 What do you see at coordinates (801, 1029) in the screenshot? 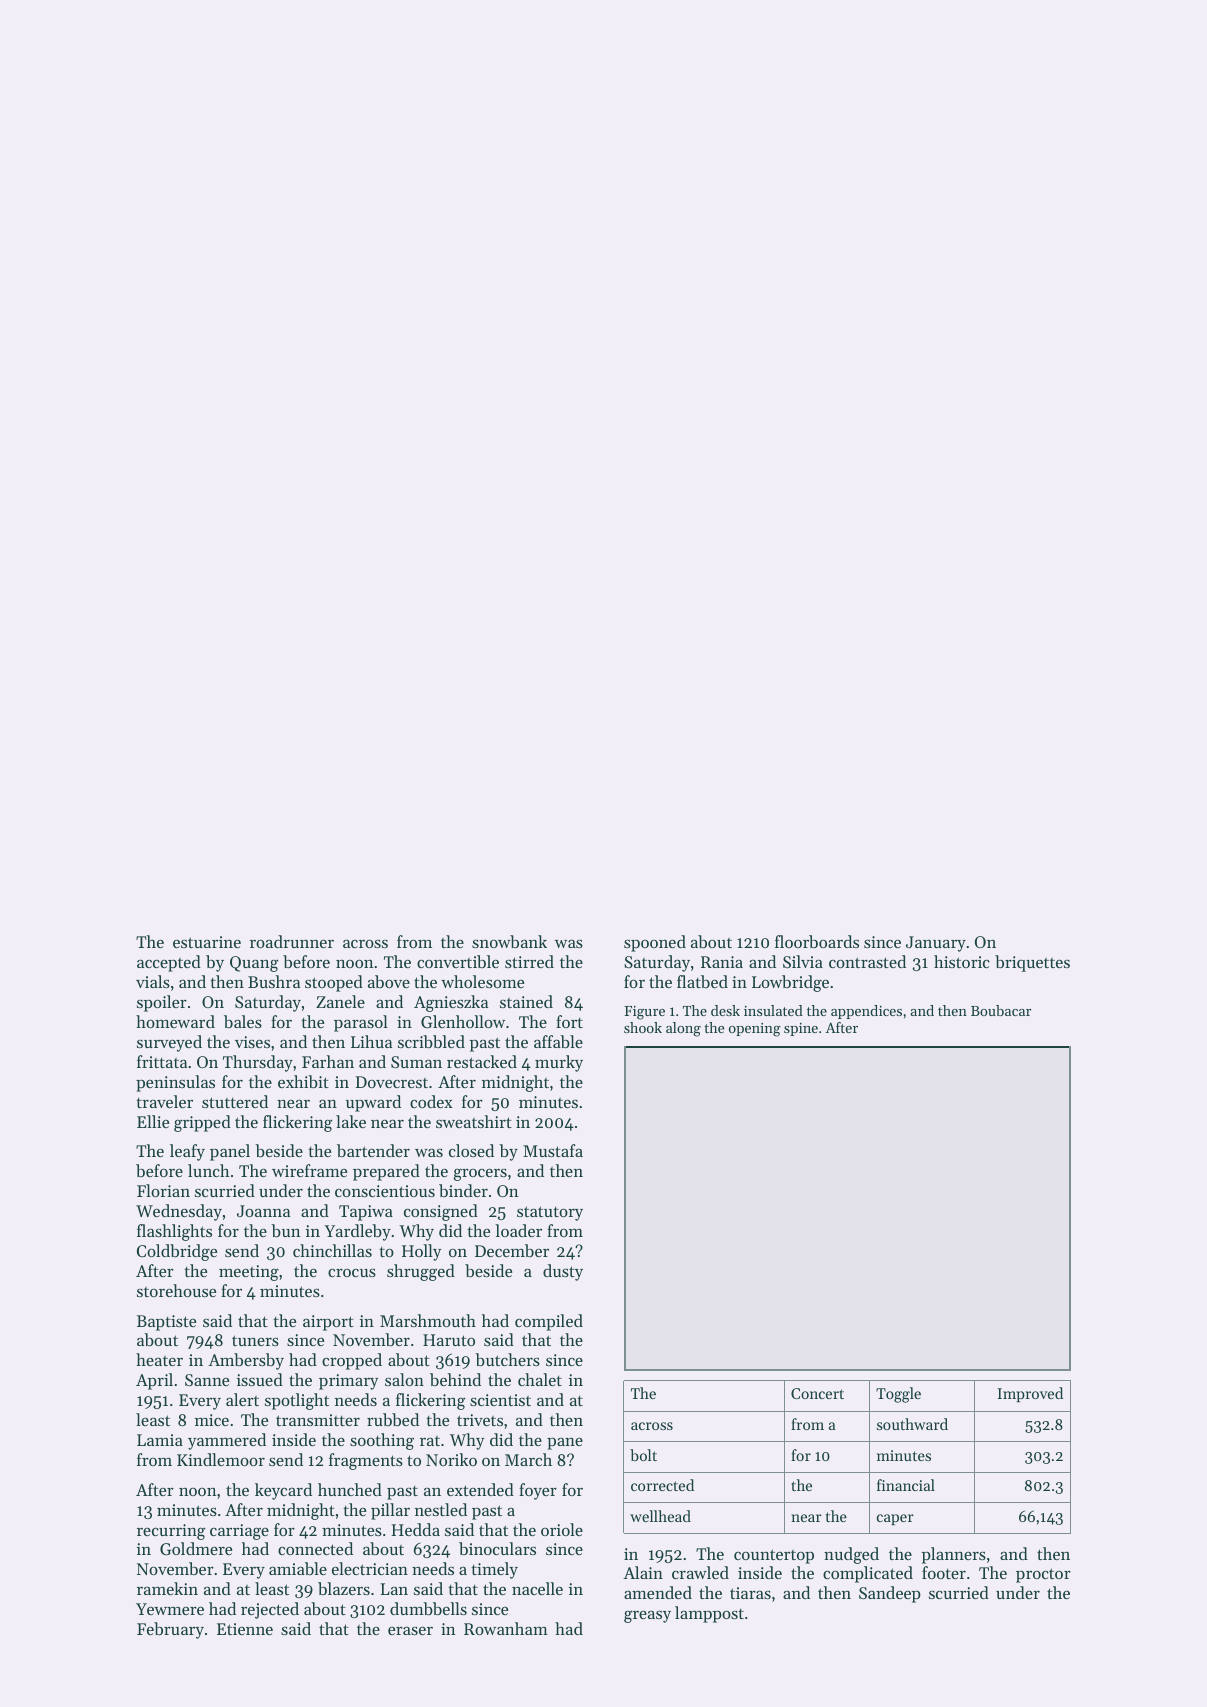
I see `spine` at bounding box center [801, 1029].
